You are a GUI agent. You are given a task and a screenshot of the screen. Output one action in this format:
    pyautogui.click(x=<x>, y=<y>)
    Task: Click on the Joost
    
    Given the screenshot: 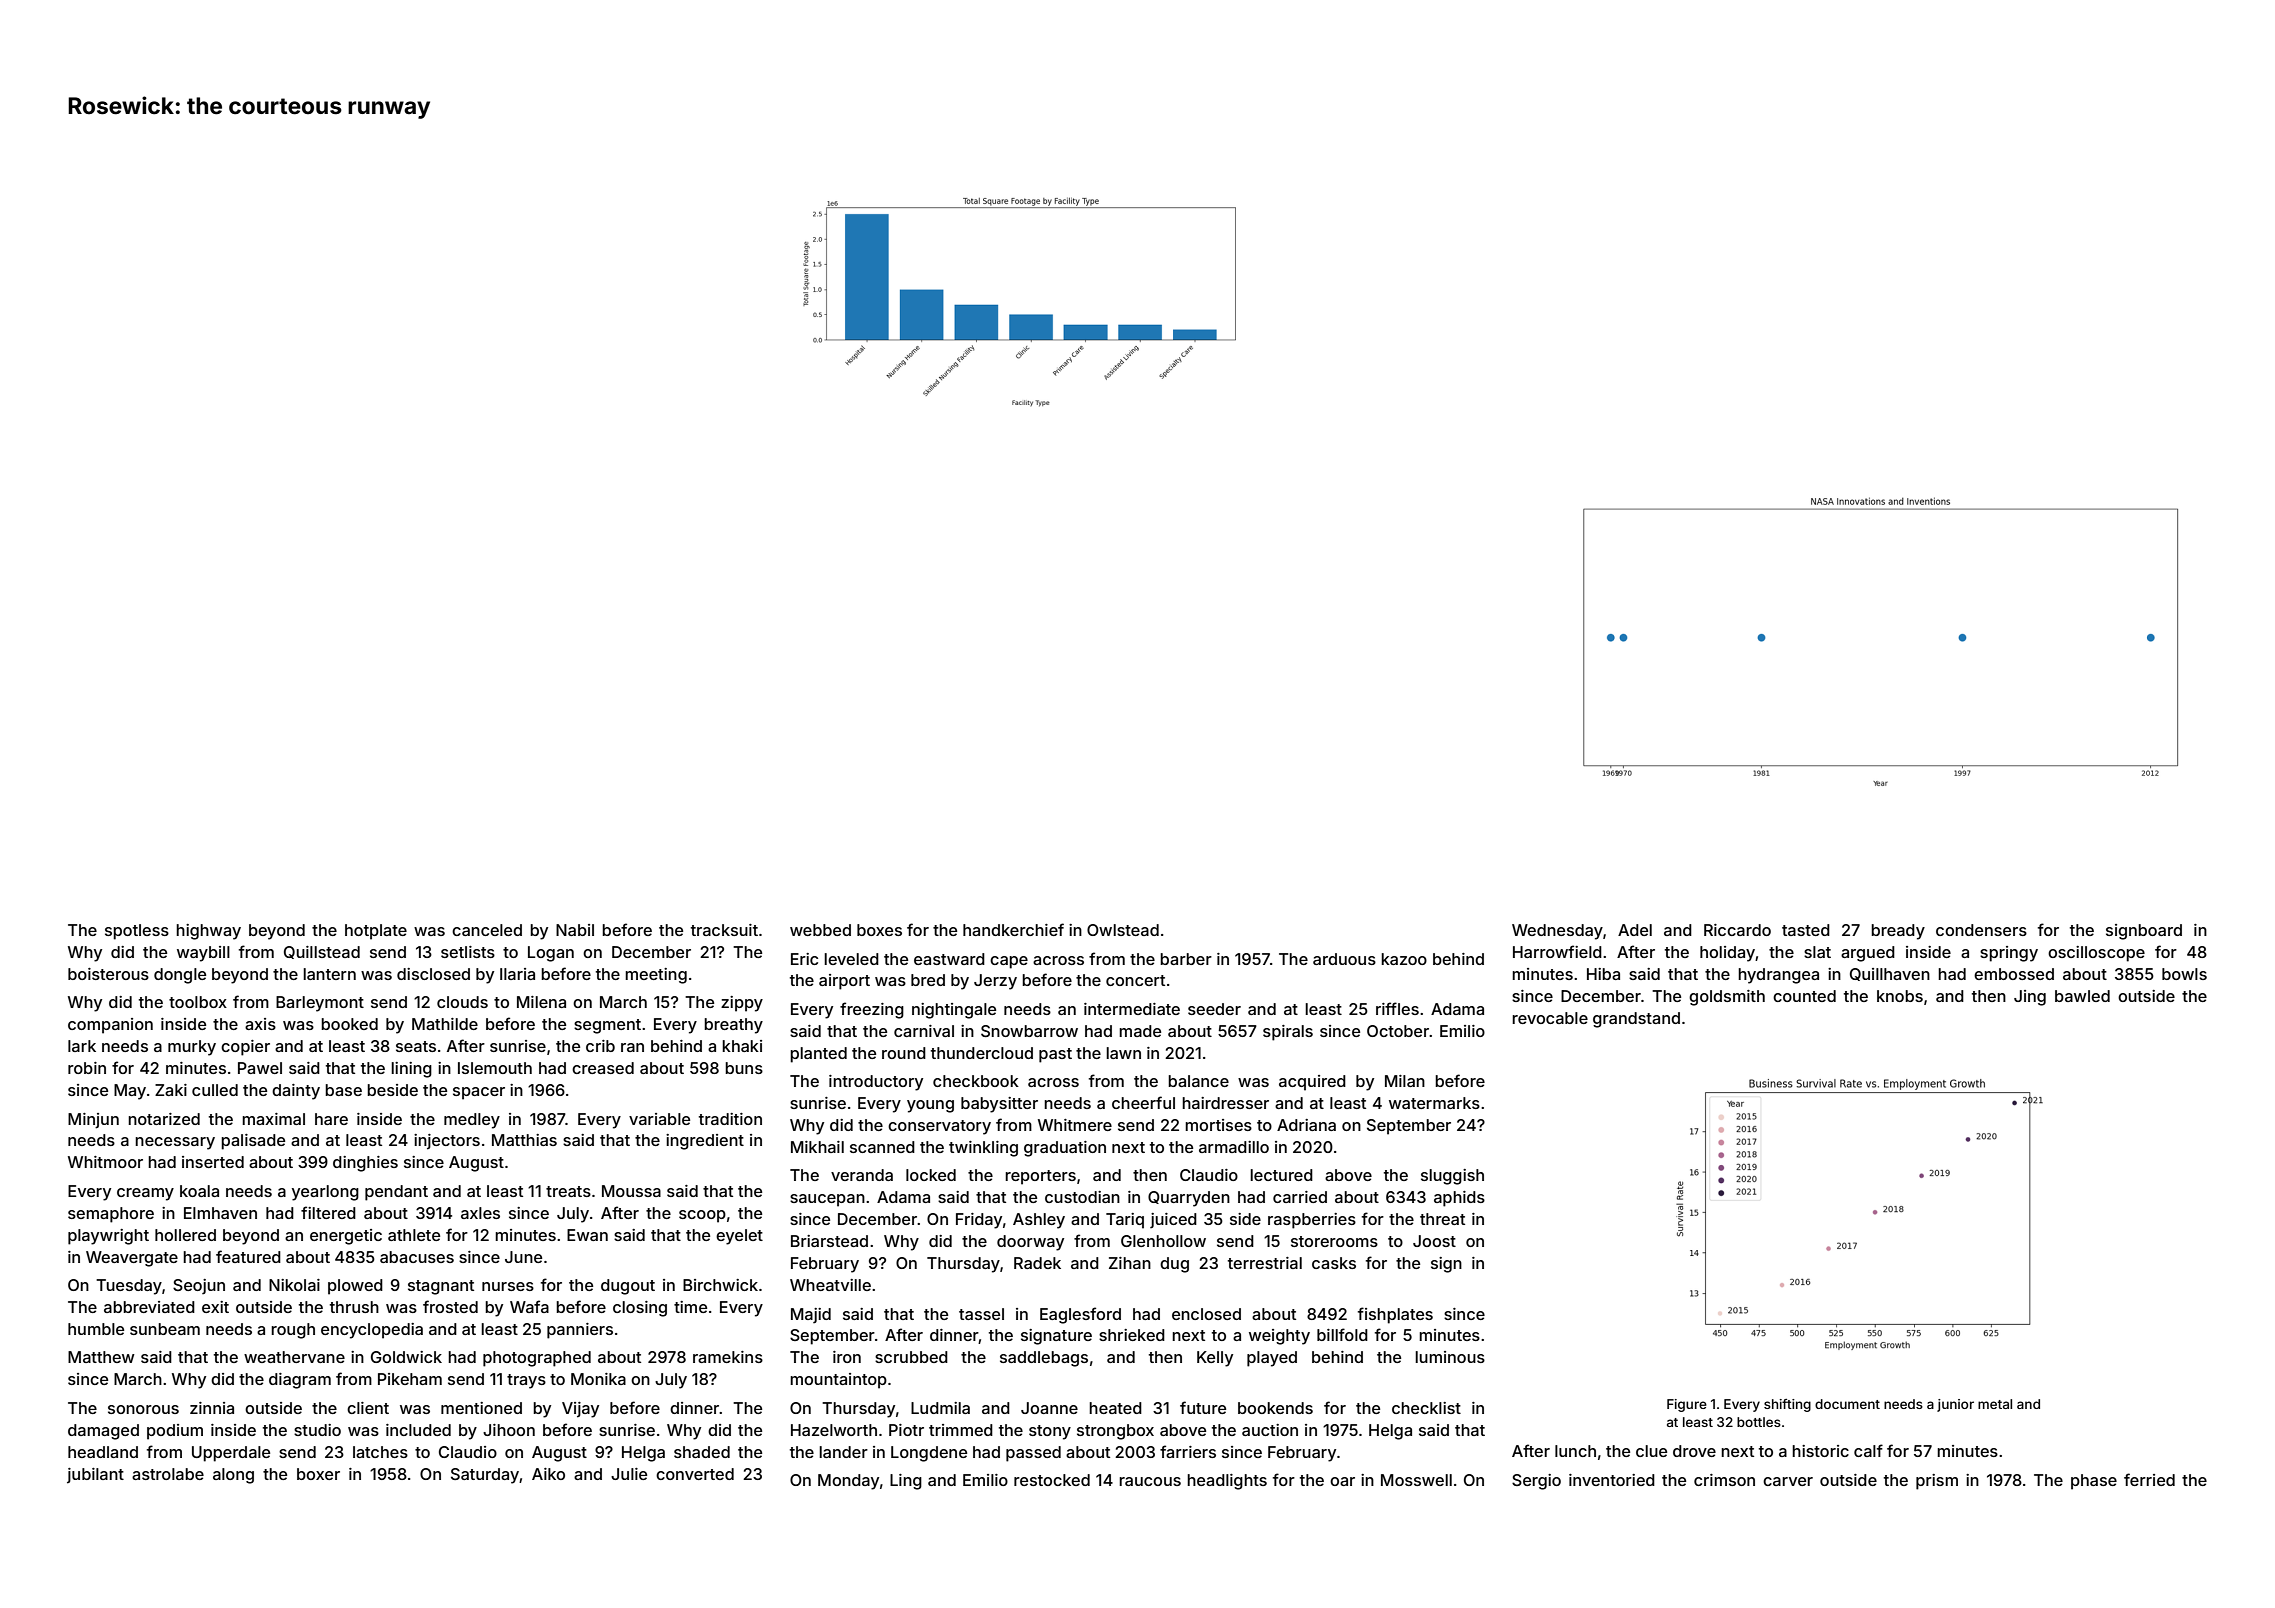 What is the action you would take?
    pyautogui.click(x=1434, y=1241)
